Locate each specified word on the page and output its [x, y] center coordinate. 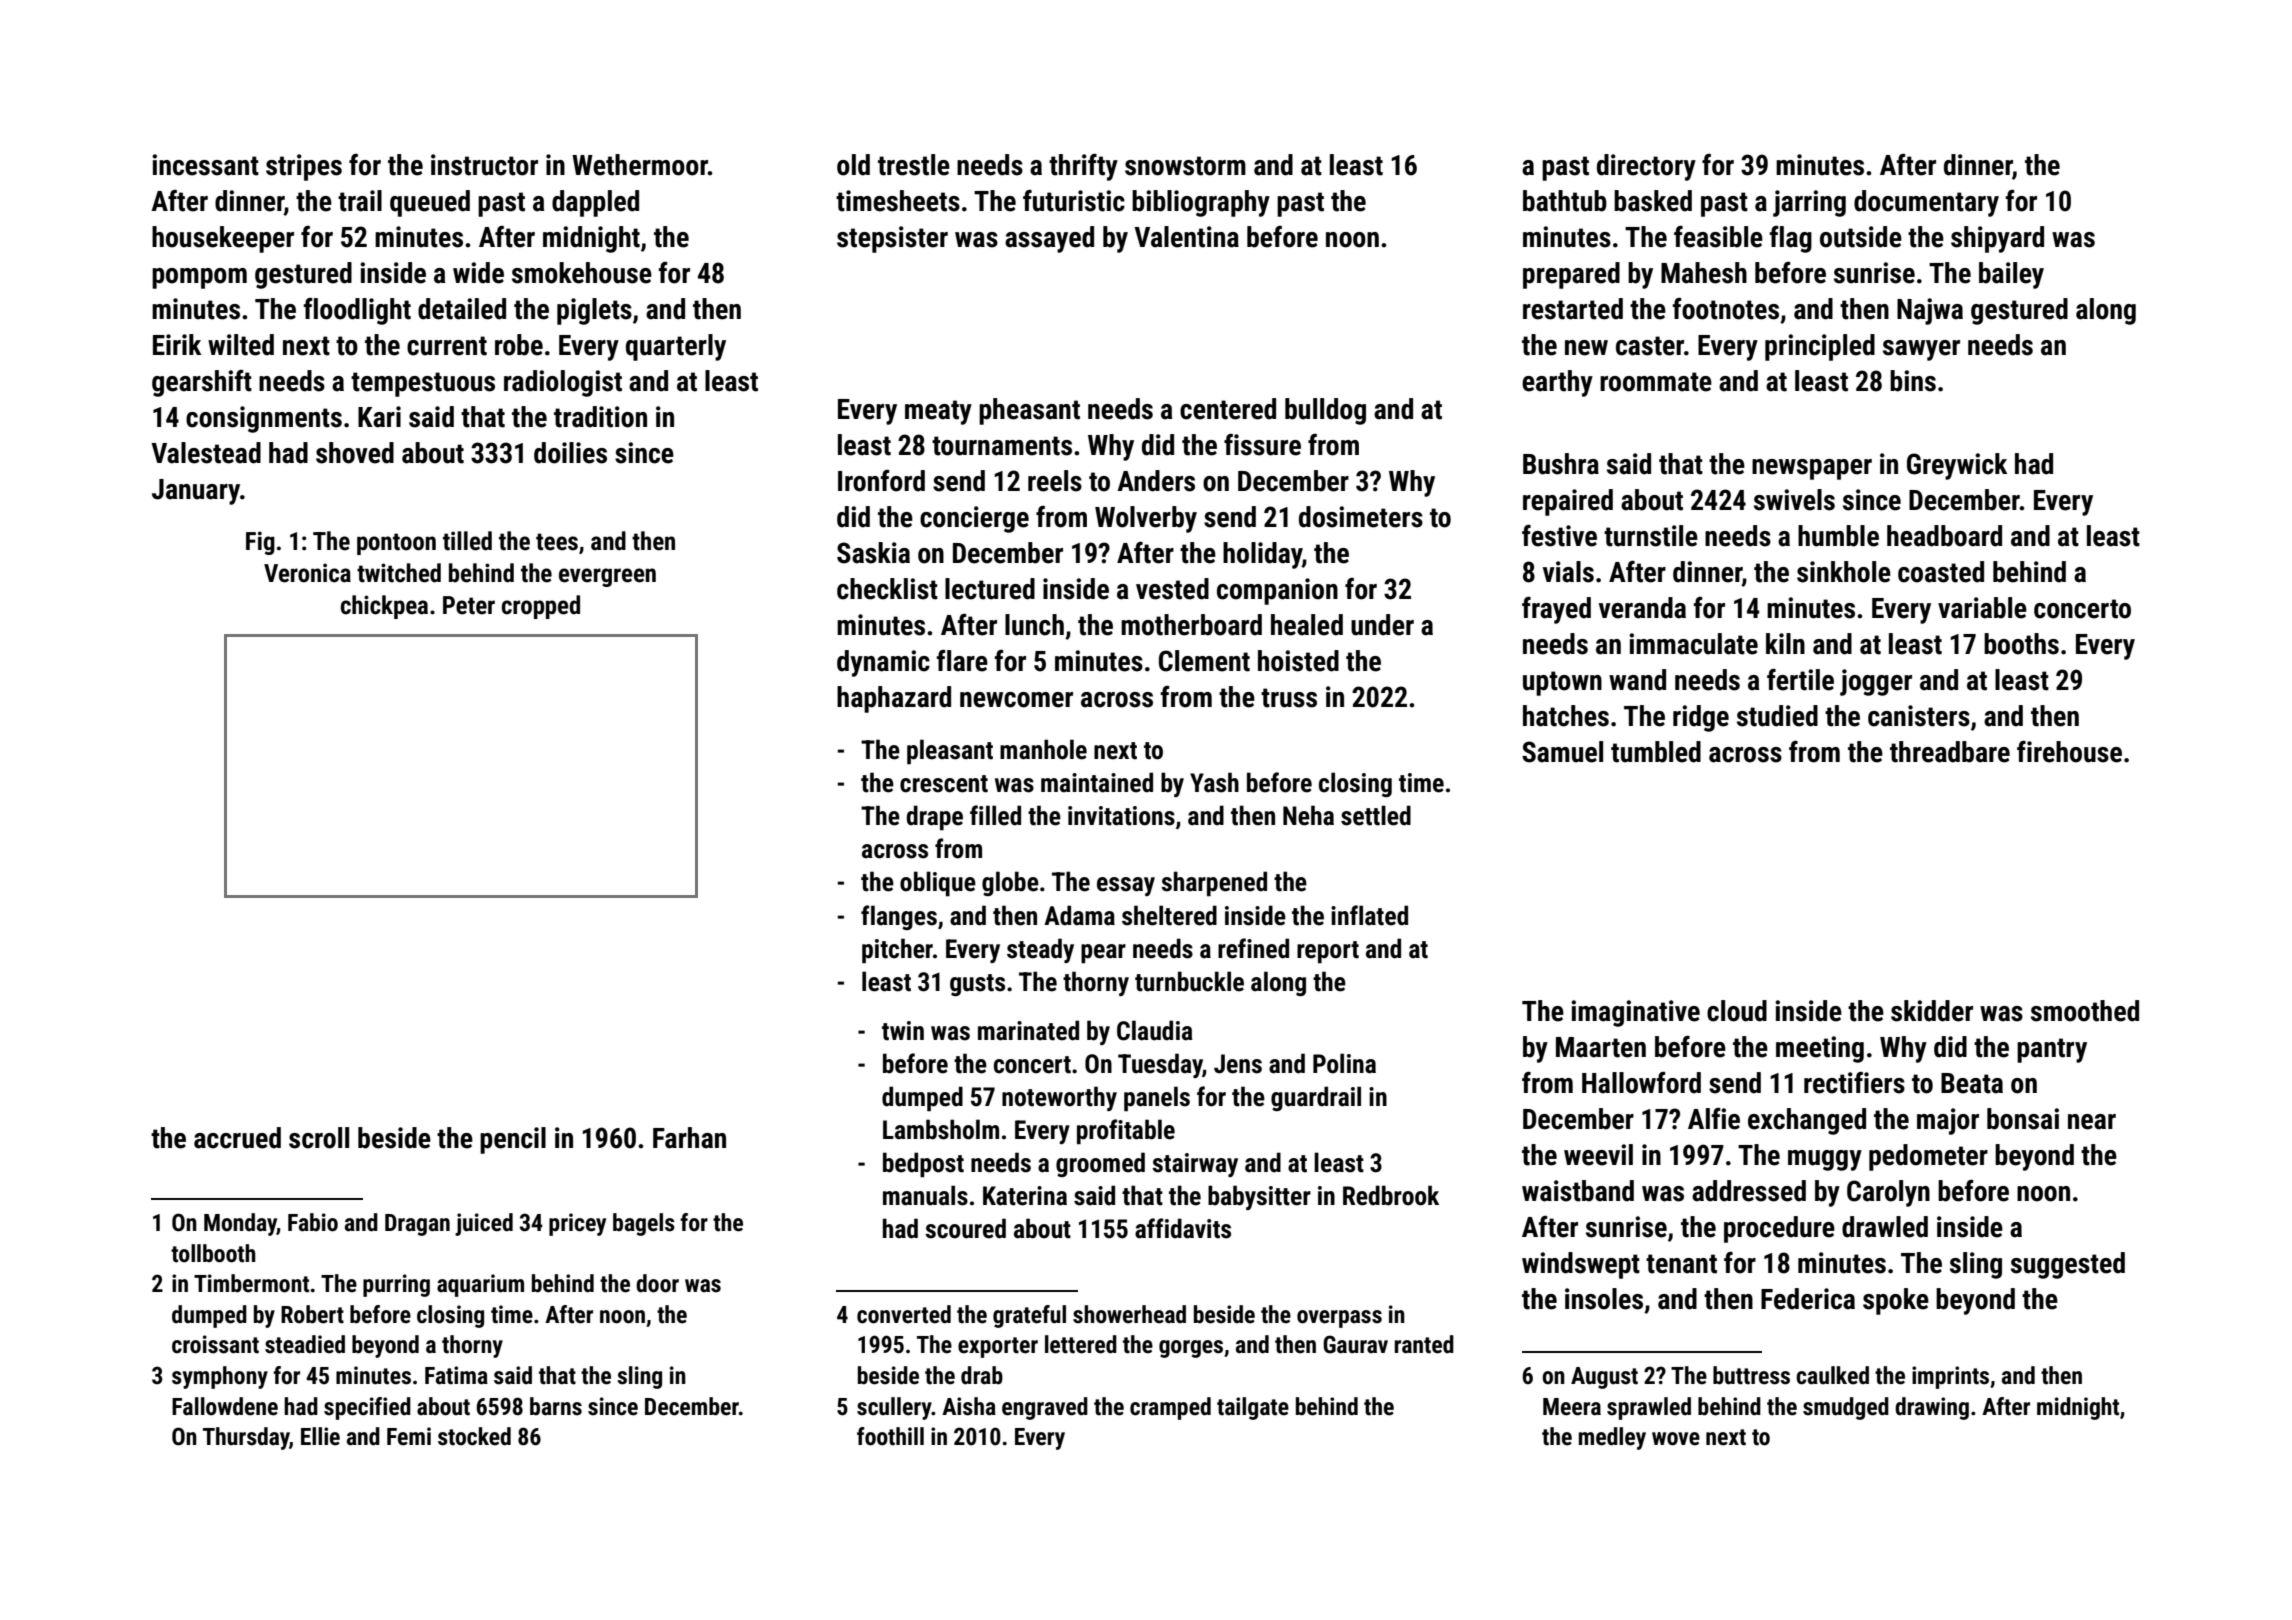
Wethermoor [640, 165]
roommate [1656, 382]
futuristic [1074, 201]
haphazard [894, 699]
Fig [260, 543]
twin [903, 1031]
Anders [1156, 481]
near [2092, 1122]
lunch [1034, 625]
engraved [1045, 1408]
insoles [1604, 1299]
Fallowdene [225, 1406]
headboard [1944, 536]
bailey [2011, 275]
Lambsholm [941, 1129]
